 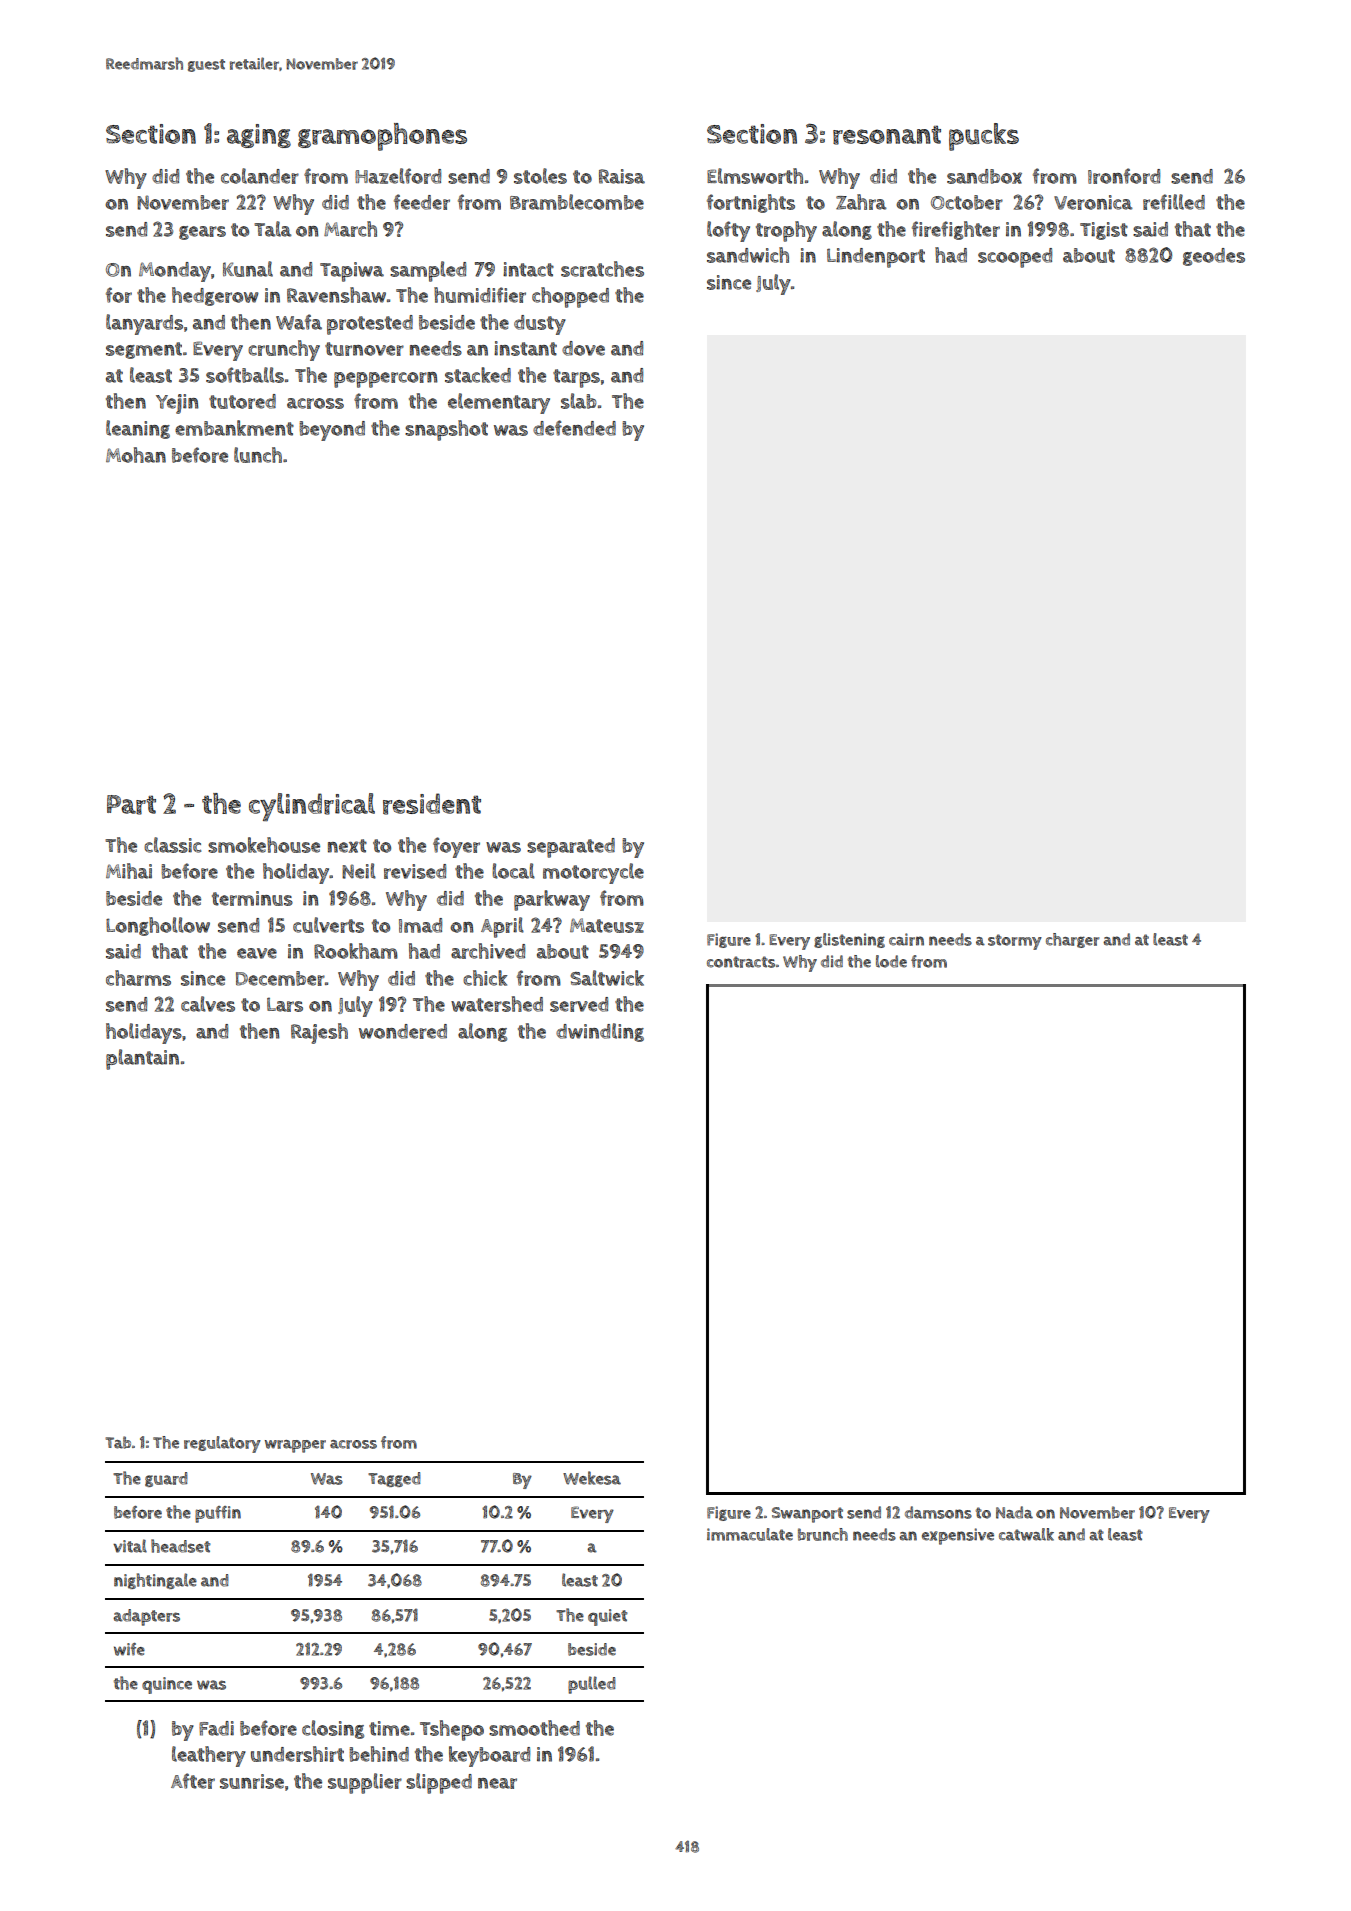 What do you see at coordinates (394, 1479) in the screenshot?
I see `Tagged` at bounding box center [394, 1479].
